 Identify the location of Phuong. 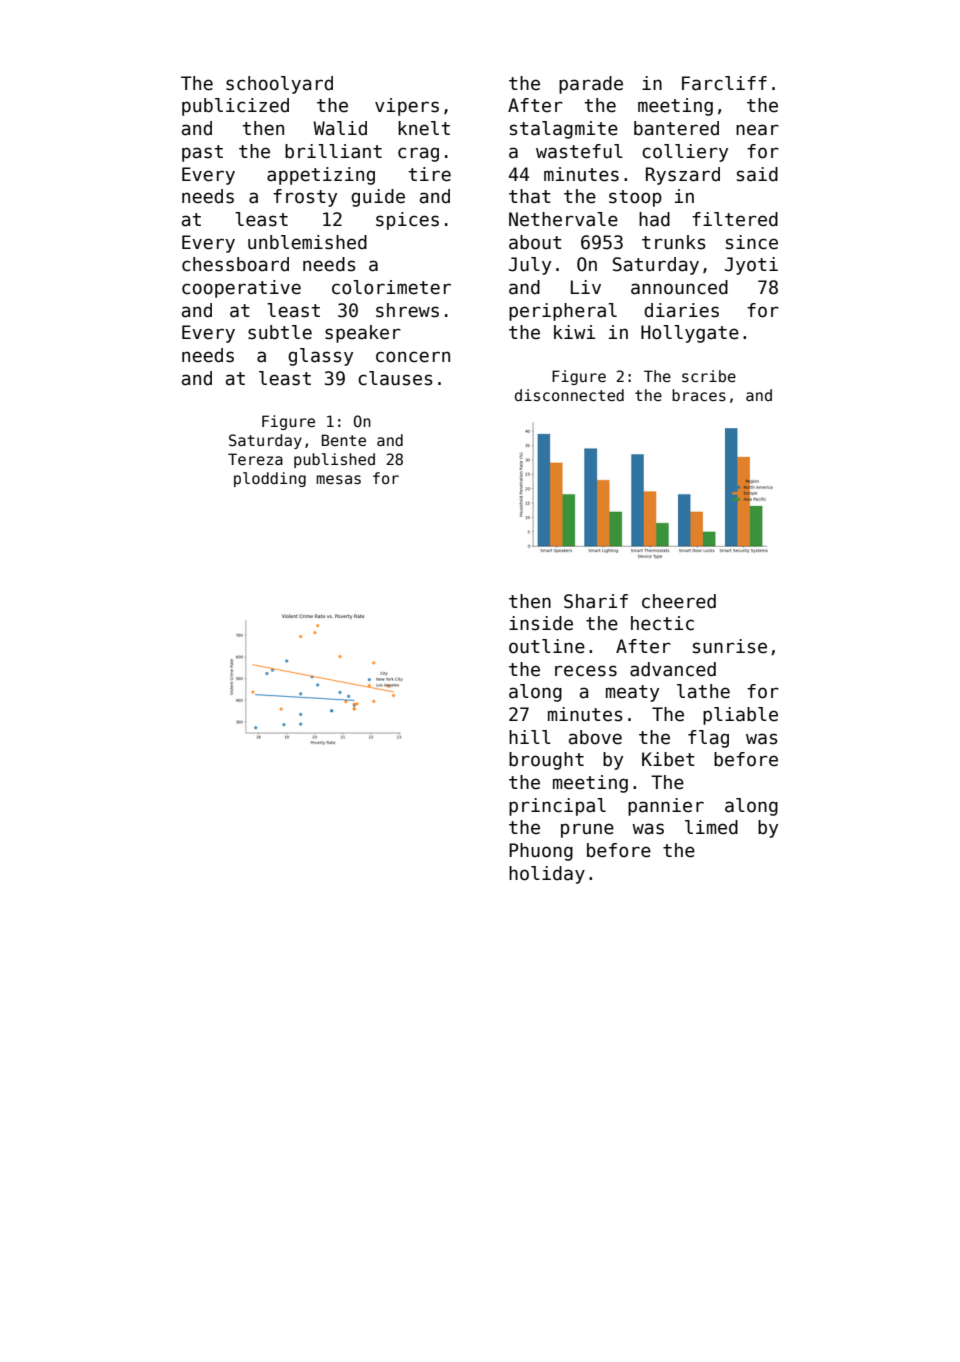
(541, 852).
